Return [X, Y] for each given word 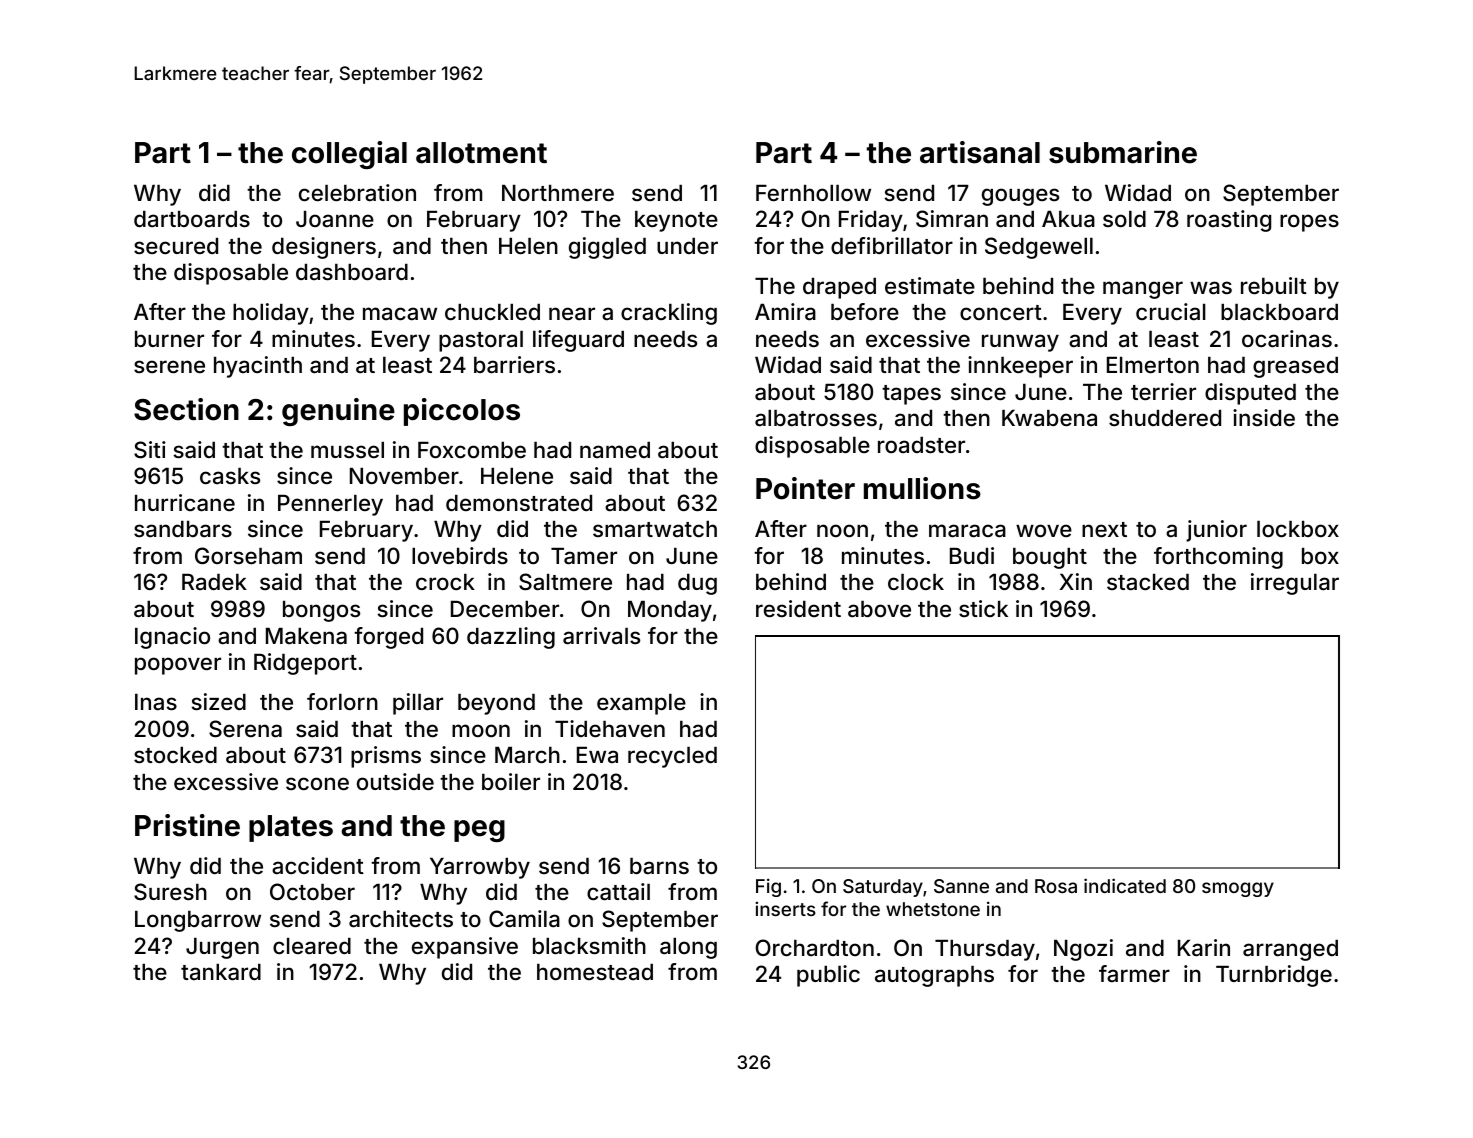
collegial [349, 155]
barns [659, 866]
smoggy [1238, 889]
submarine [1123, 152]
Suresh [170, 892]
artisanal [980, 152]
